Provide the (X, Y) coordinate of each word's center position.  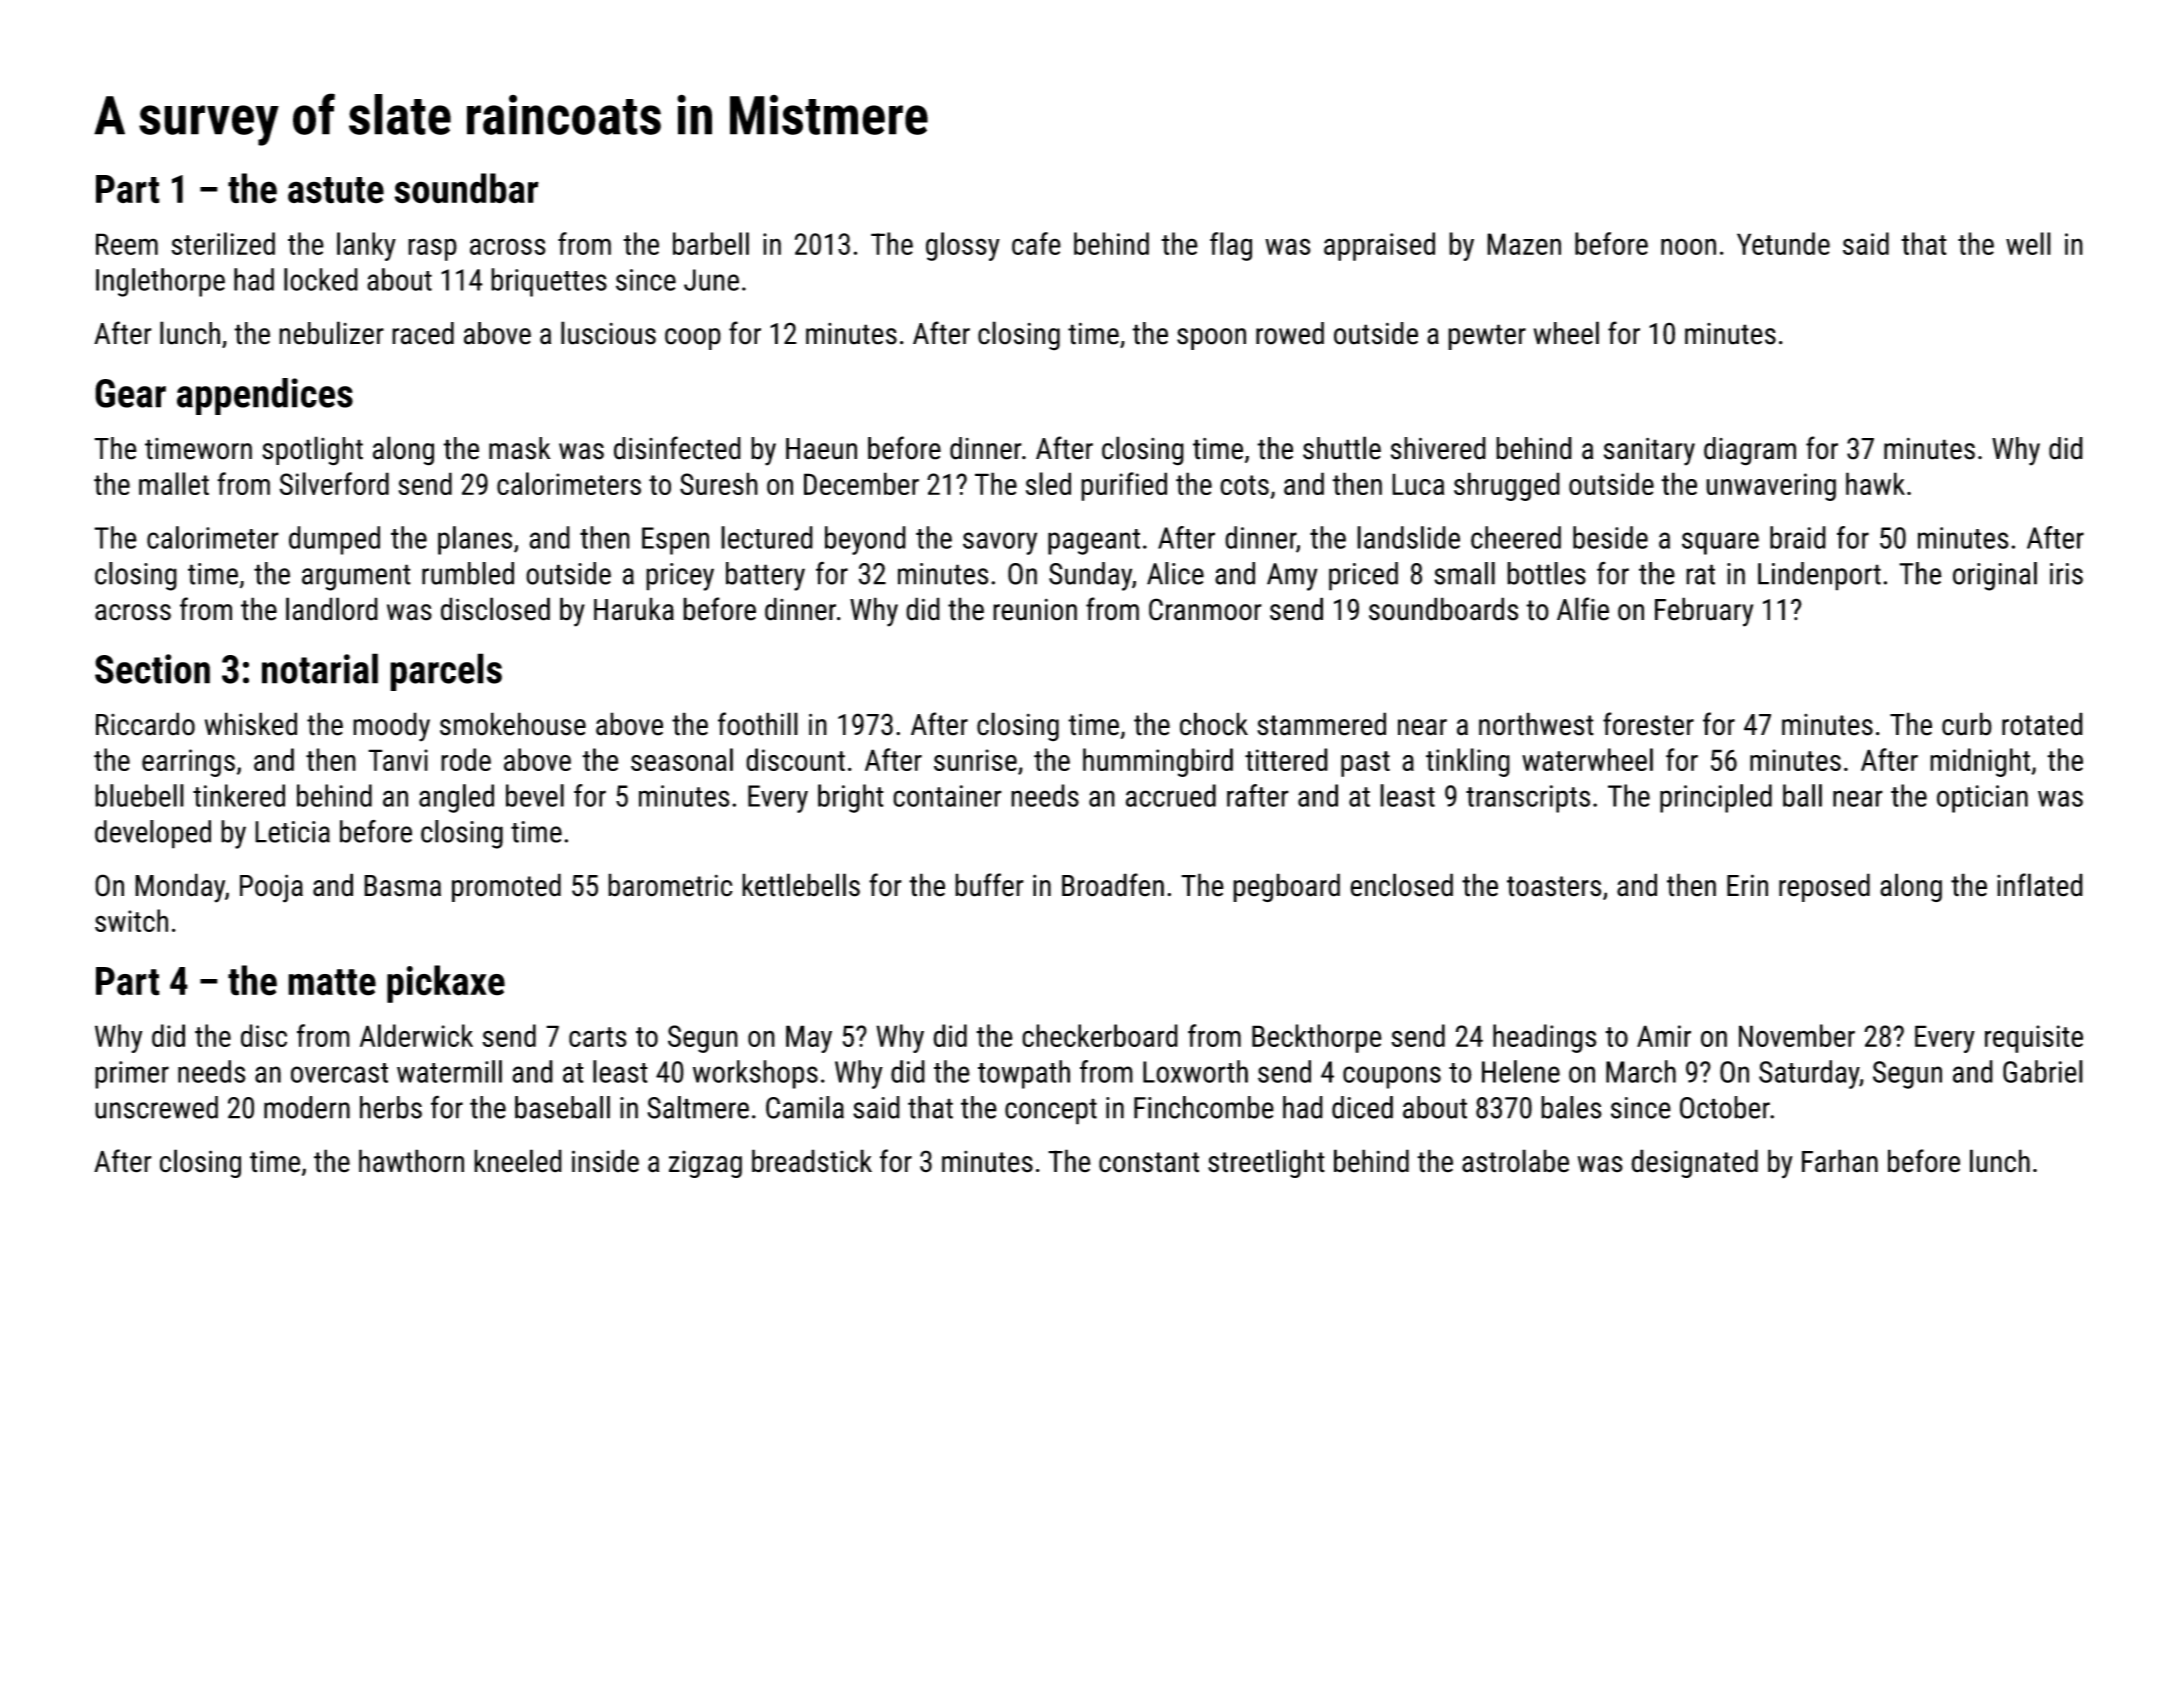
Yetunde (1783, 243)
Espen (675, 541)
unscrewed (156, 1107)
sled (1048, 483)
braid (1798, 537)
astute (336, 190)
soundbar (466, 188)
